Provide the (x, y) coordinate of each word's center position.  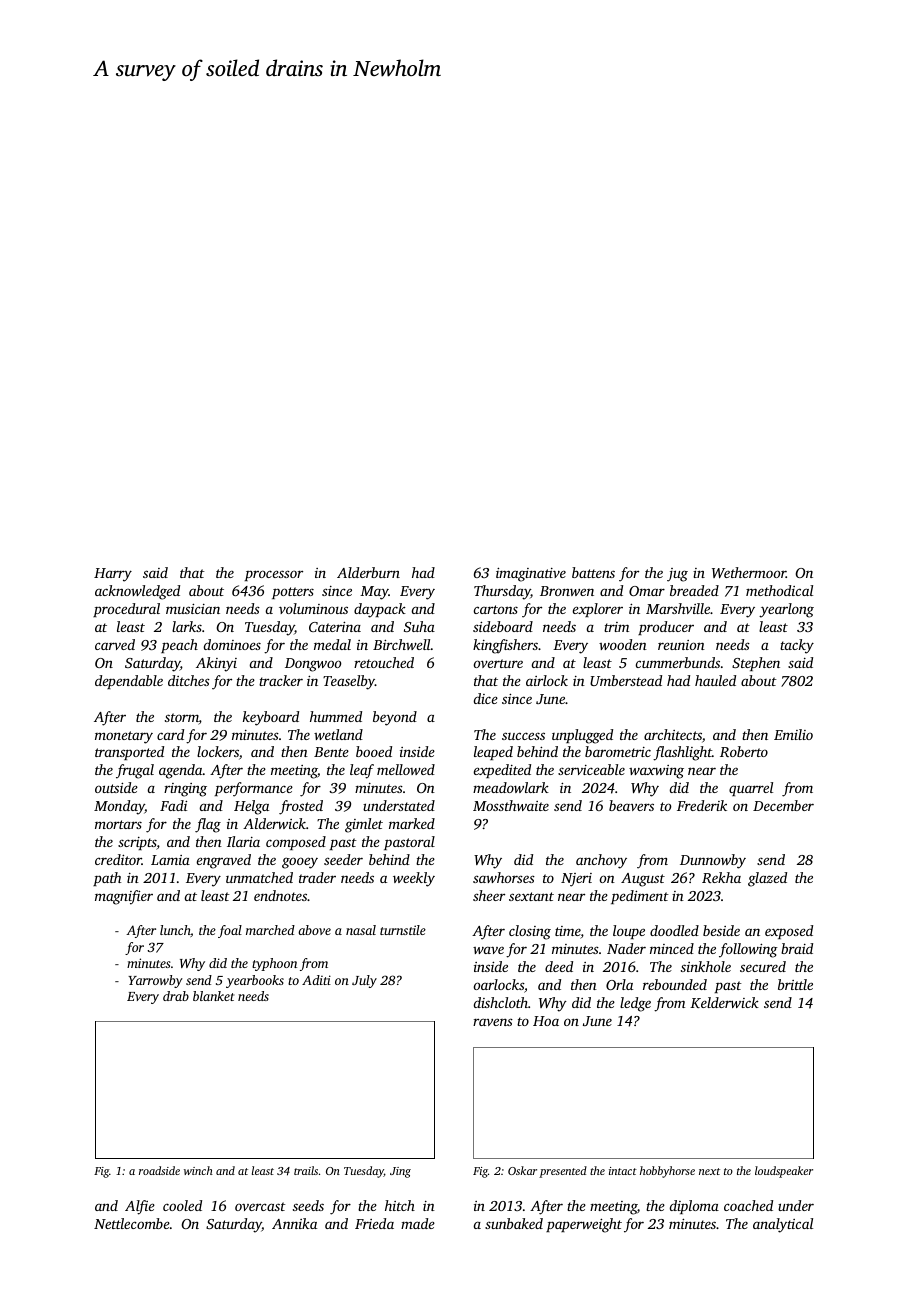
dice (486, 698)
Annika (294, 1223)
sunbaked (514, 1223)
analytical (783, 1225)
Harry (113, 575)
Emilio (793, 734)
